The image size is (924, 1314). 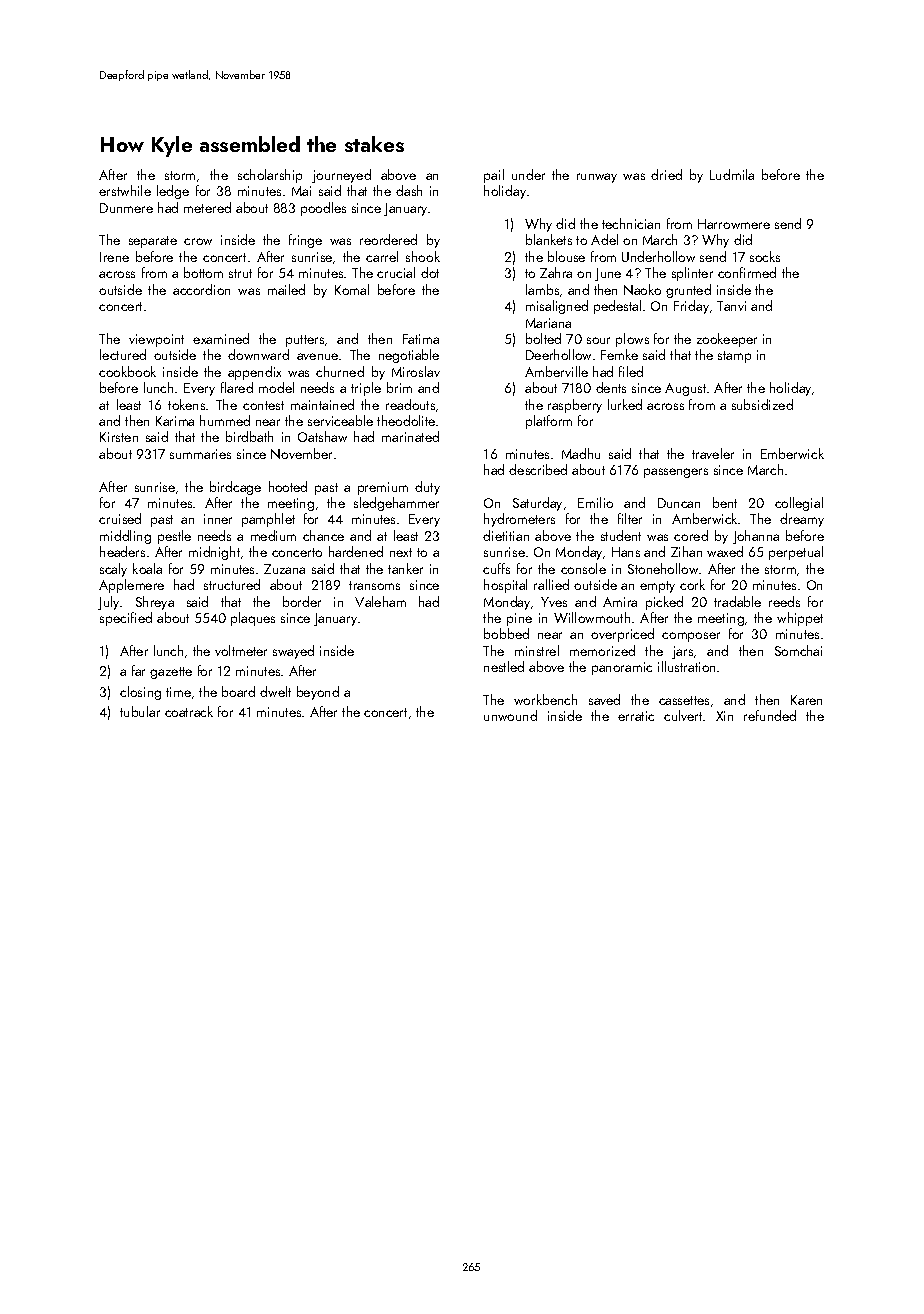 What do you see at coordinates (302, 601) in the document?
I see `border` at bounding box center [302, 601].
